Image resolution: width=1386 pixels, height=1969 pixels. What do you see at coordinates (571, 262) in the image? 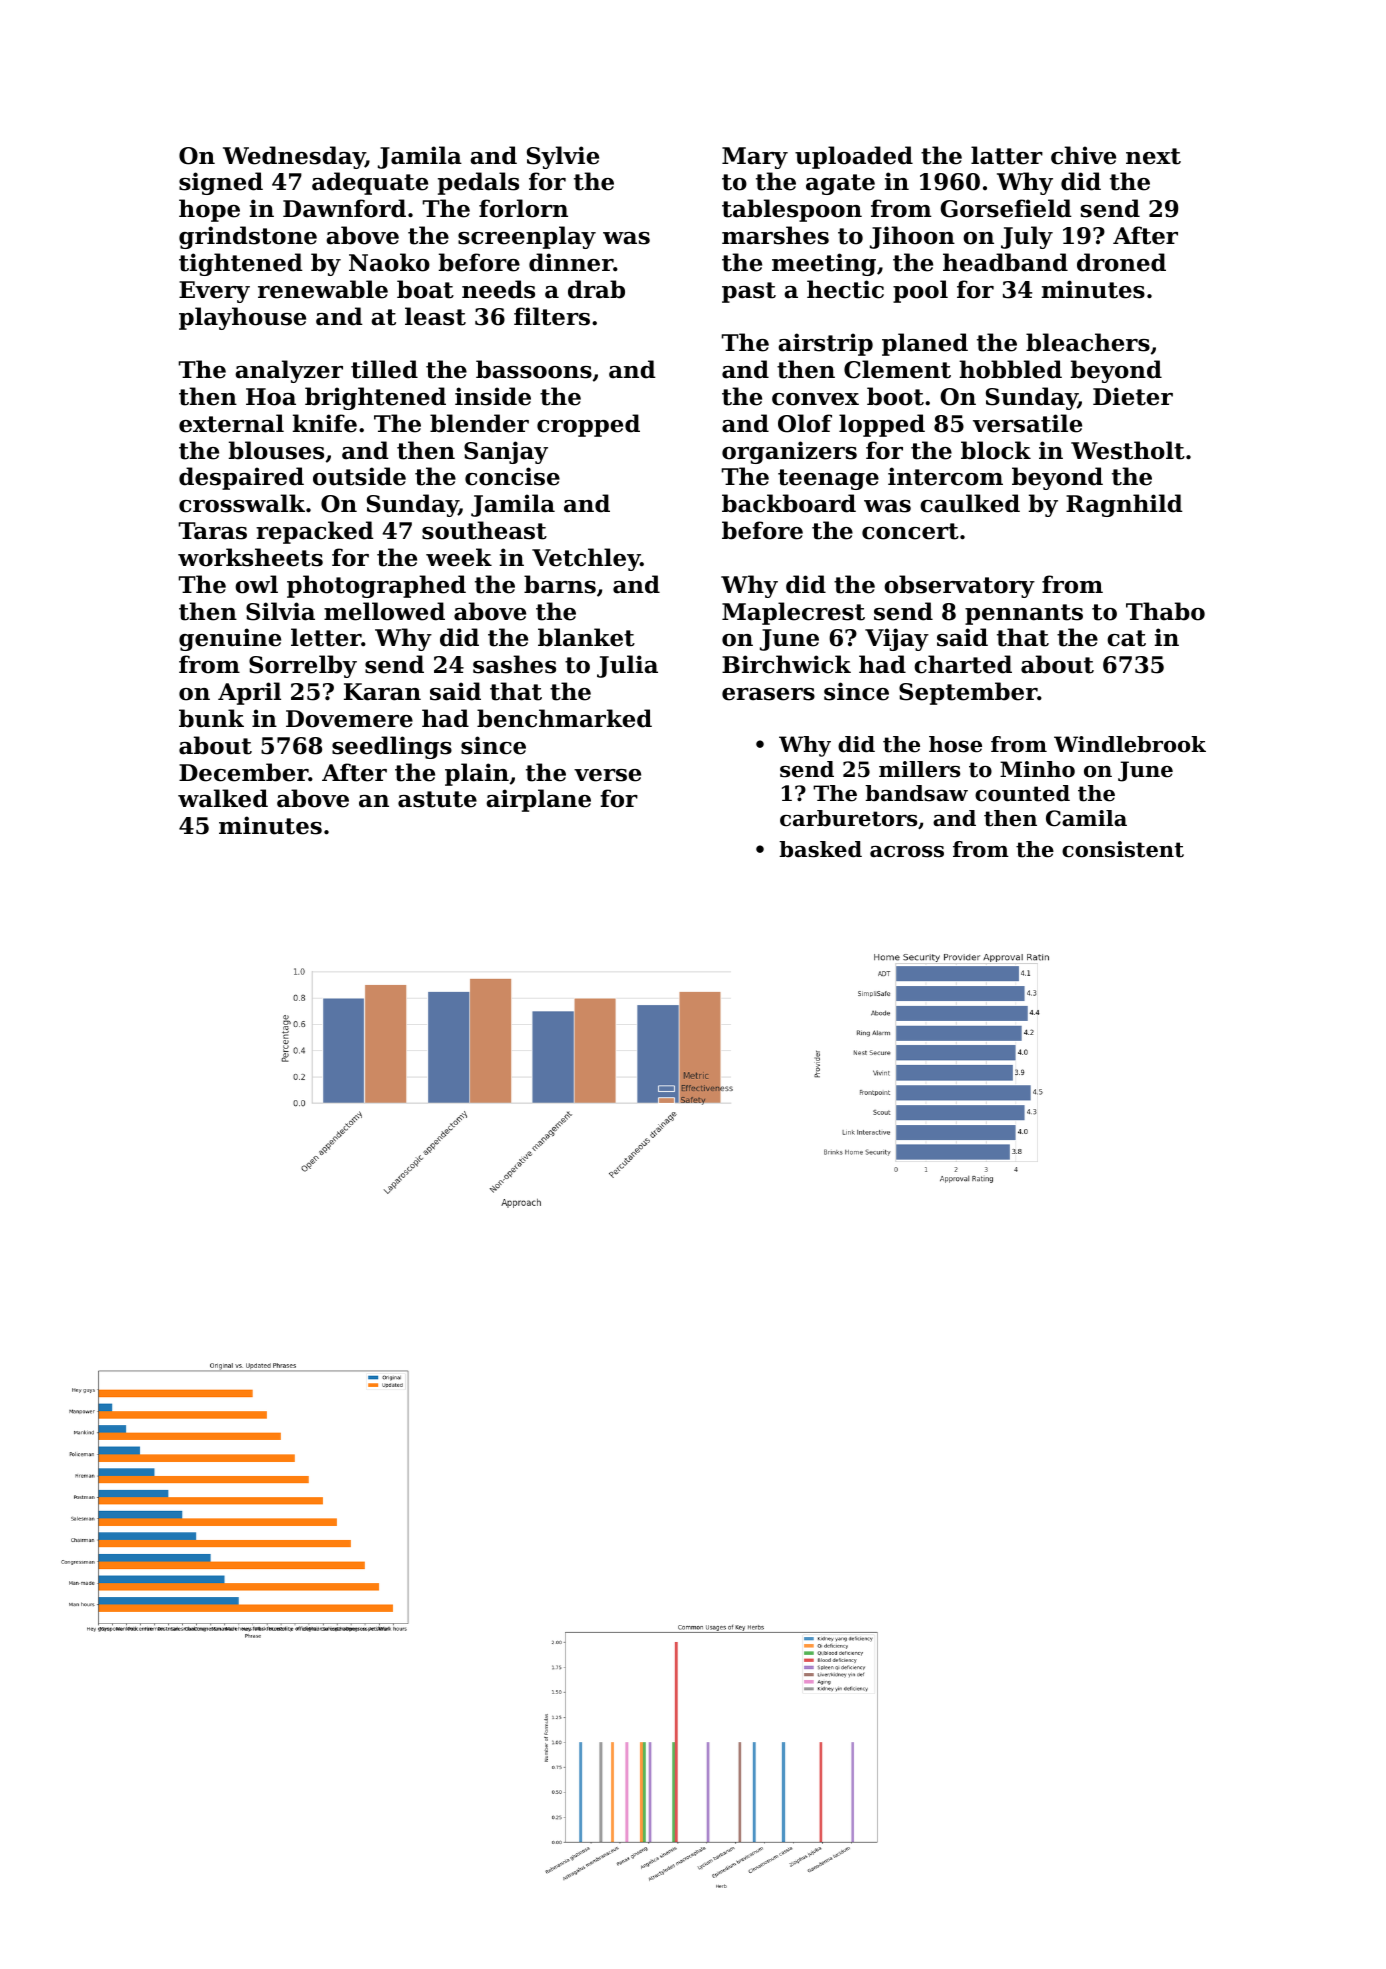
I see `dinner` at bounding box center [571, 262].
